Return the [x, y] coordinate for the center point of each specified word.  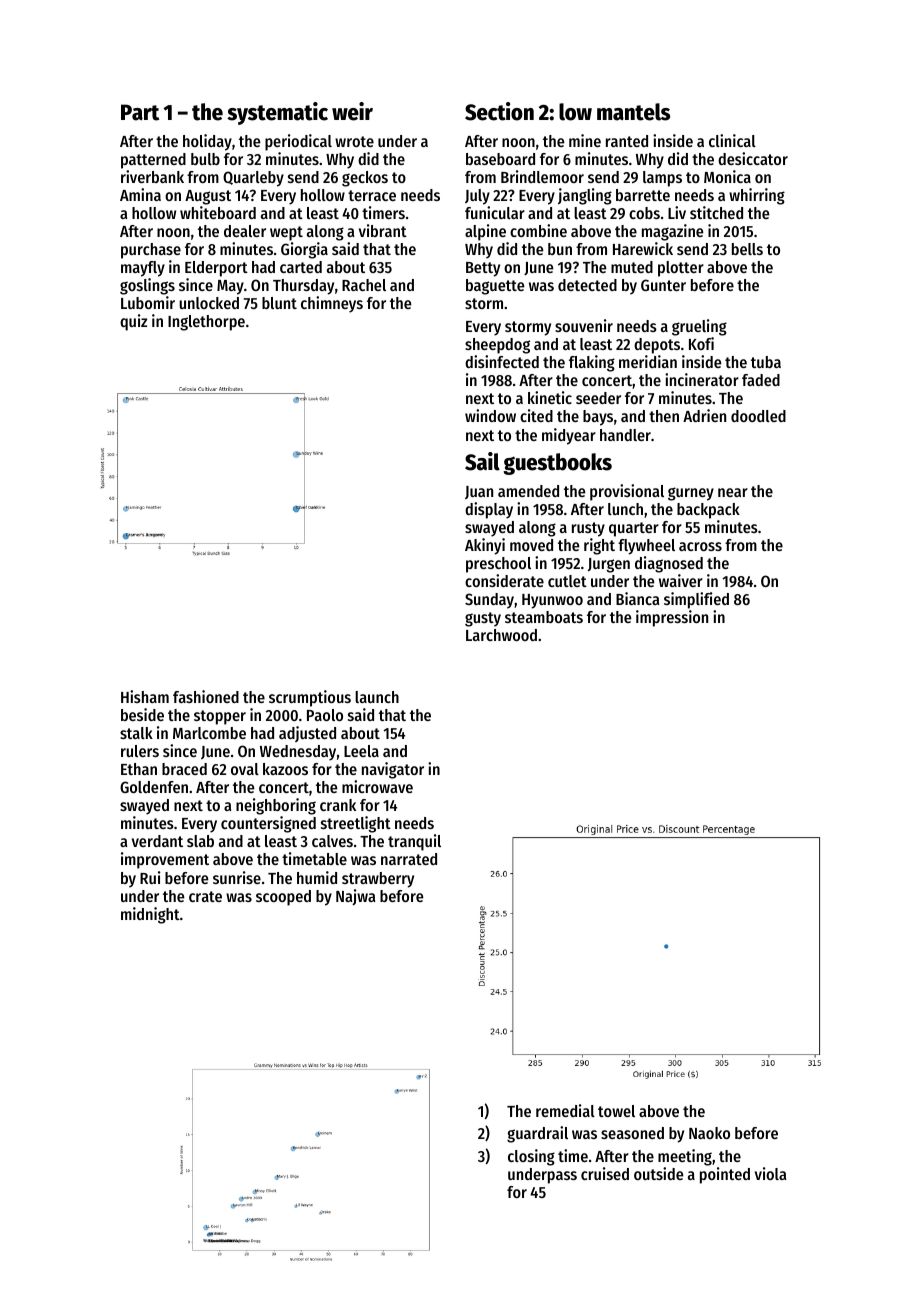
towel [616, 1111]
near [733, 492]
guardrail [537, 1134]
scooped [283, 898]
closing [531, 1157]
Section [499, 111]
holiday [207, 142]
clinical [732, 140]
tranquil [414, 842]
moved [531, 545]
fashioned [206, 696]
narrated [409, 859]
